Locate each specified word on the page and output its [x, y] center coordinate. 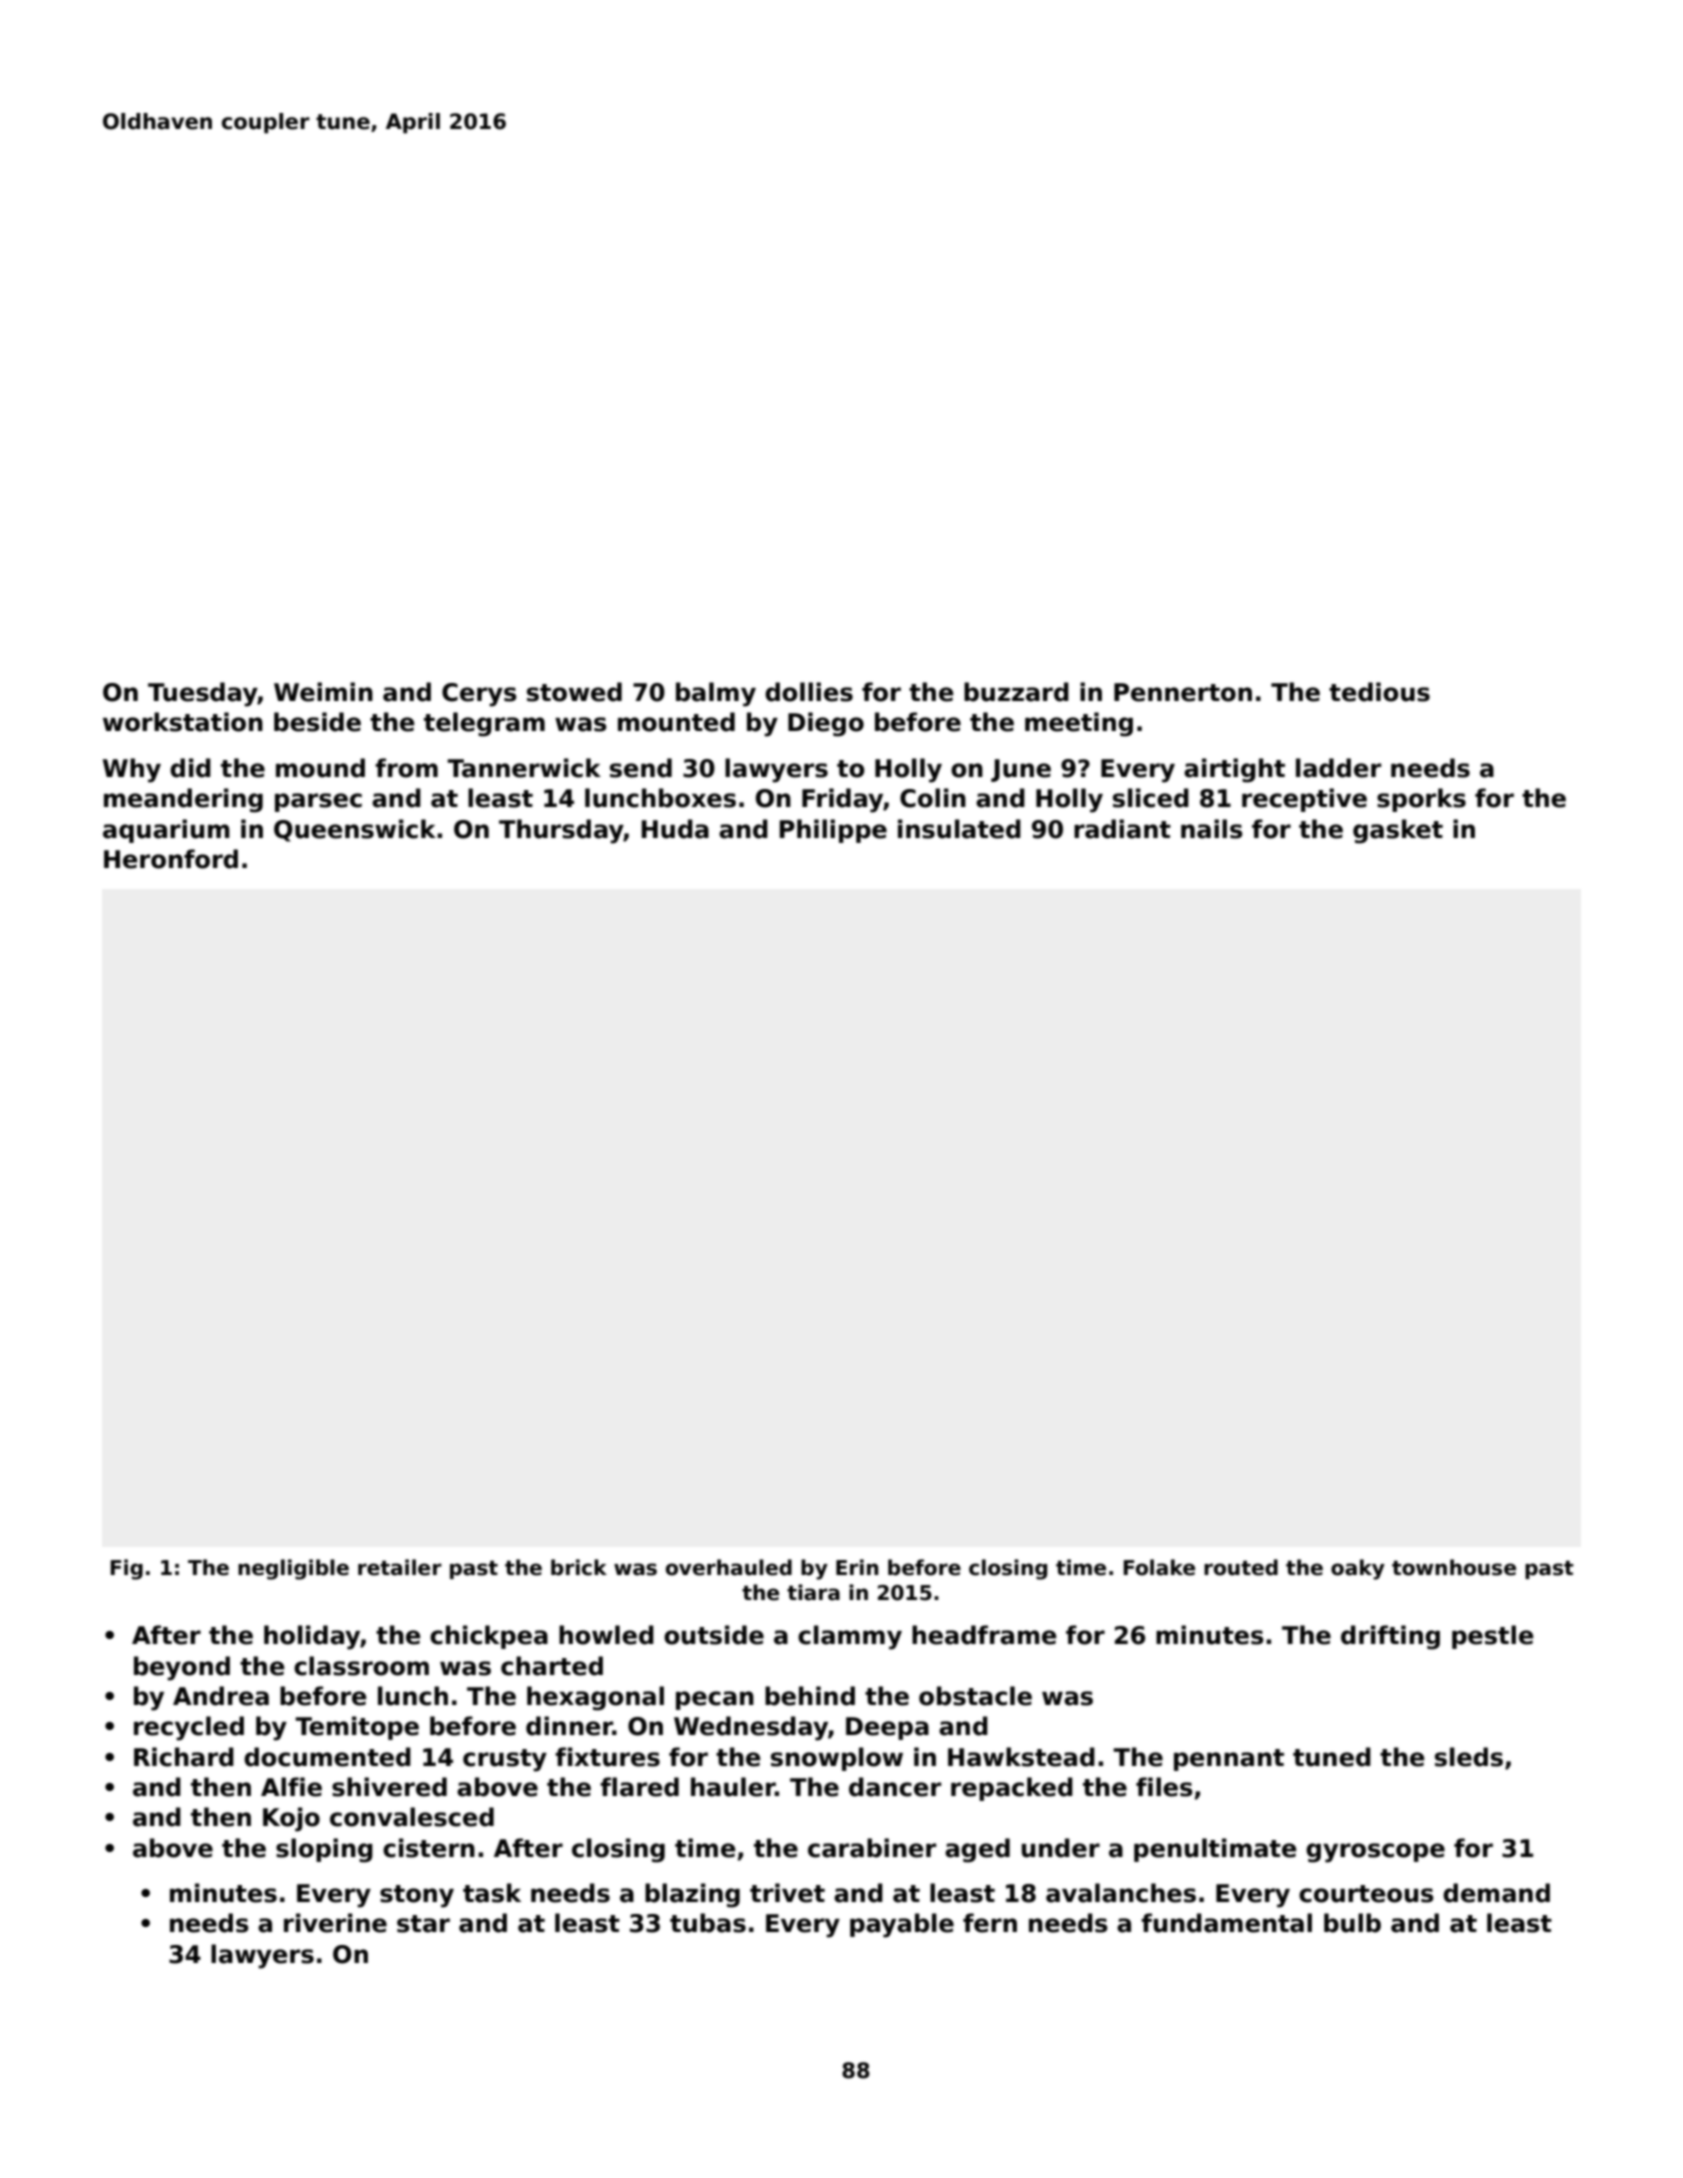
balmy [716, 694]
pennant [1229, 1760]
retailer [400, 1567]
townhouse [1454, 1567]
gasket [1398, 831]
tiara [813, 1592]
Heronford [171, 859]
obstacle [975, 1696]
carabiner [872, 1848]
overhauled [729, 1567]
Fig [127, 1569]
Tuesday [203, 694]
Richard [184, 1757]
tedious [1379, 692]
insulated [959, 829]
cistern [429, 1848]
